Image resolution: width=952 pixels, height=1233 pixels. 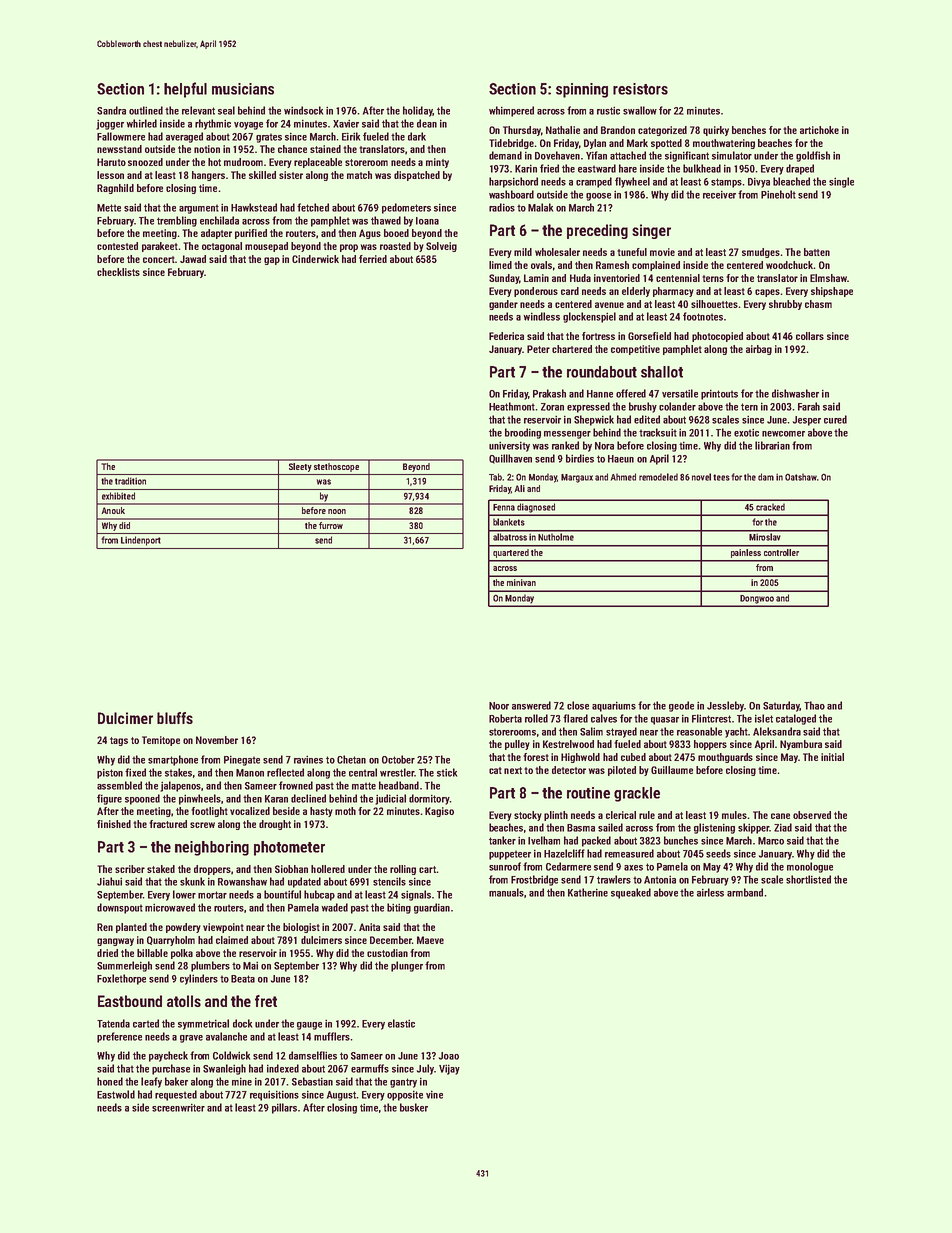 What do you see at coordinates (835, 419) in the document?
I see `cured` at bounding box center [835, 419].
